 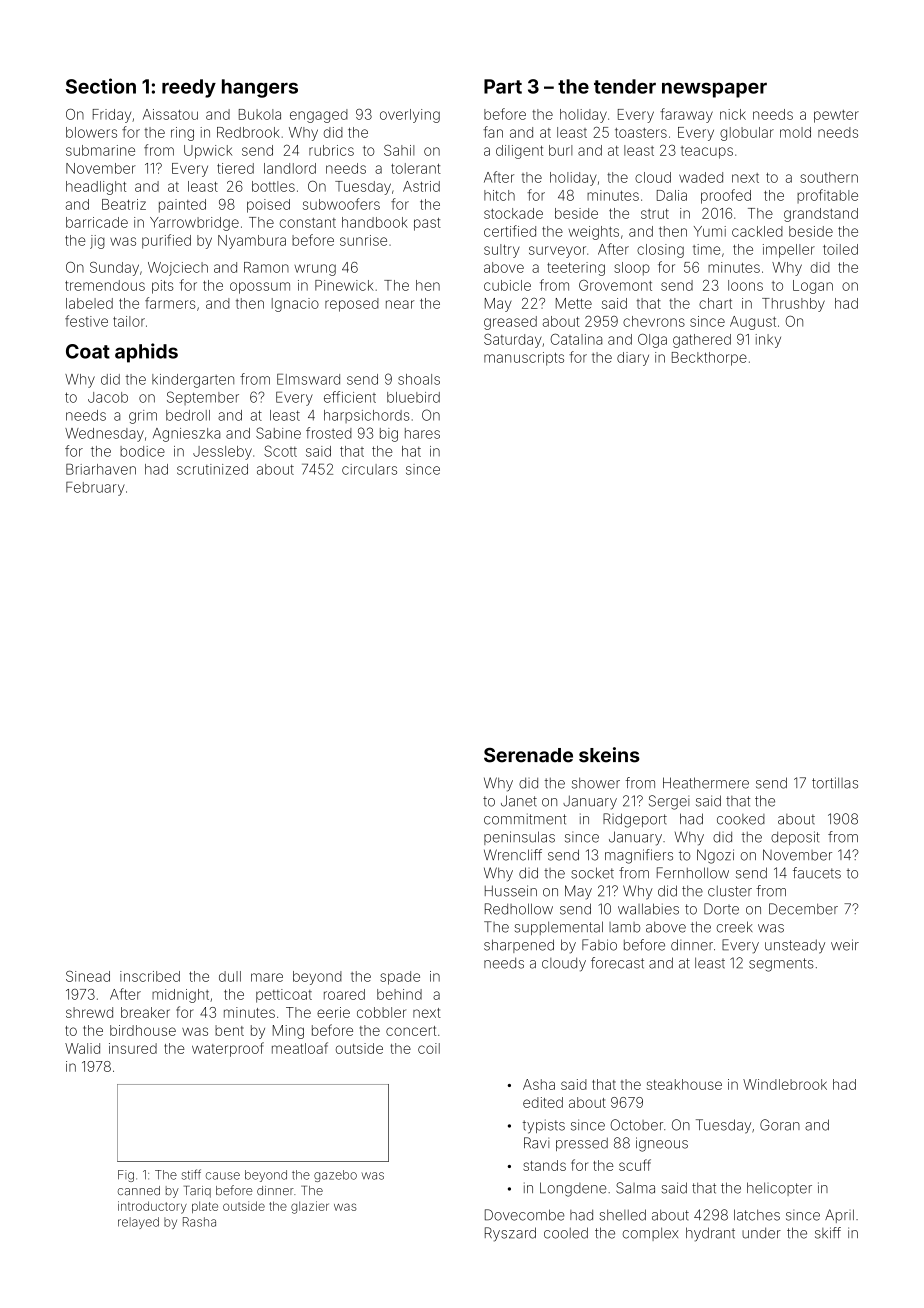 I want to click on skeins, so click(x=609, y=755).
